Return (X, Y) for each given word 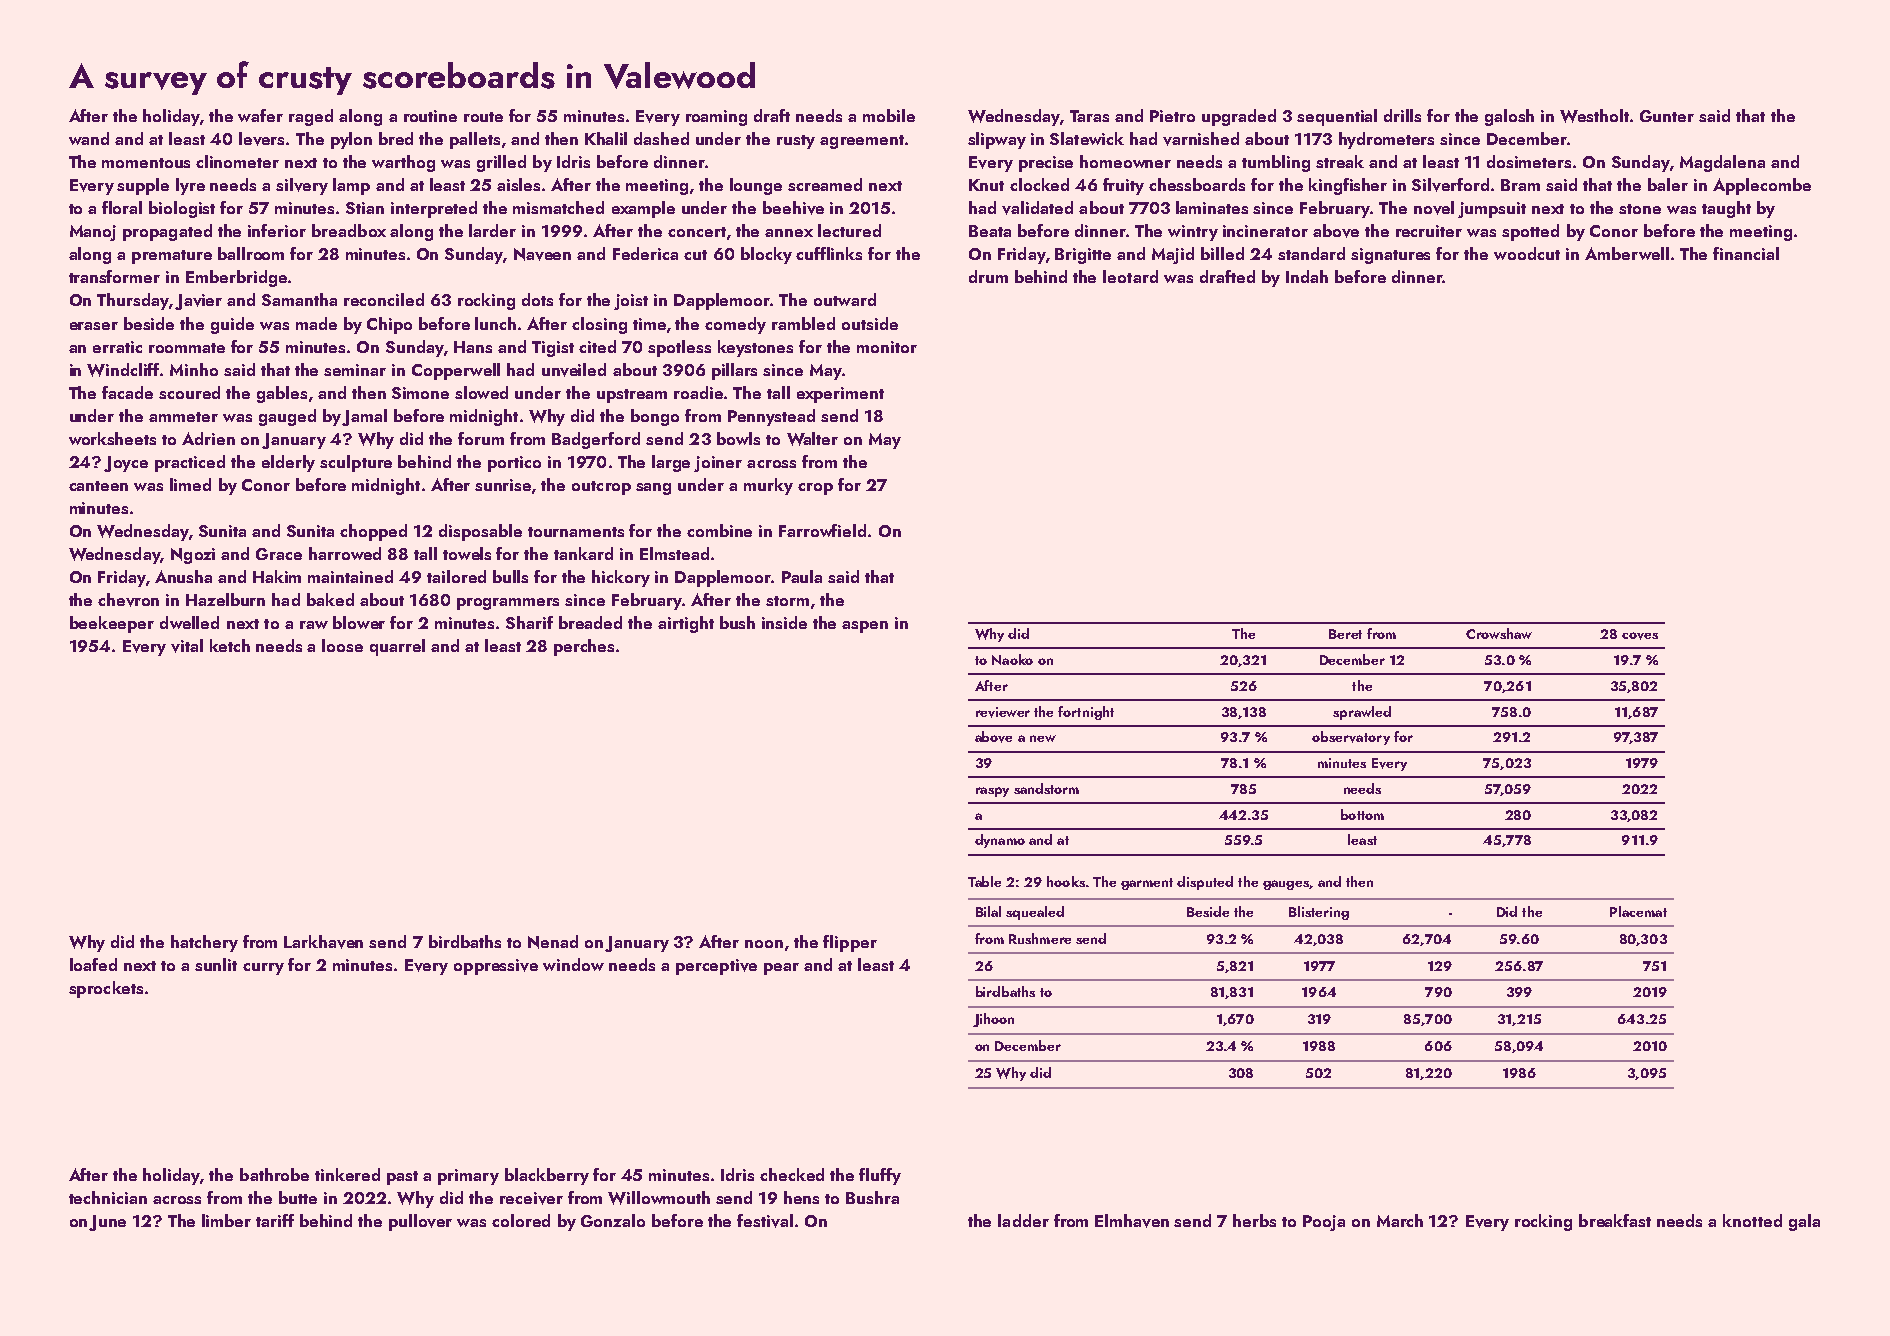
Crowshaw (1499, 633)
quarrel (397, 647)
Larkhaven (323, 942)
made (316, 323)
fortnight (1086, 713)
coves (1640, 636)
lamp (351, 186)
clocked (1039, 184)
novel (1434, 208)
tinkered (347, 1174)
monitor (887, 347)
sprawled (1362, 713)
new (1043, 738)
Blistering (1319, 913)
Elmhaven (1132, 1221)
